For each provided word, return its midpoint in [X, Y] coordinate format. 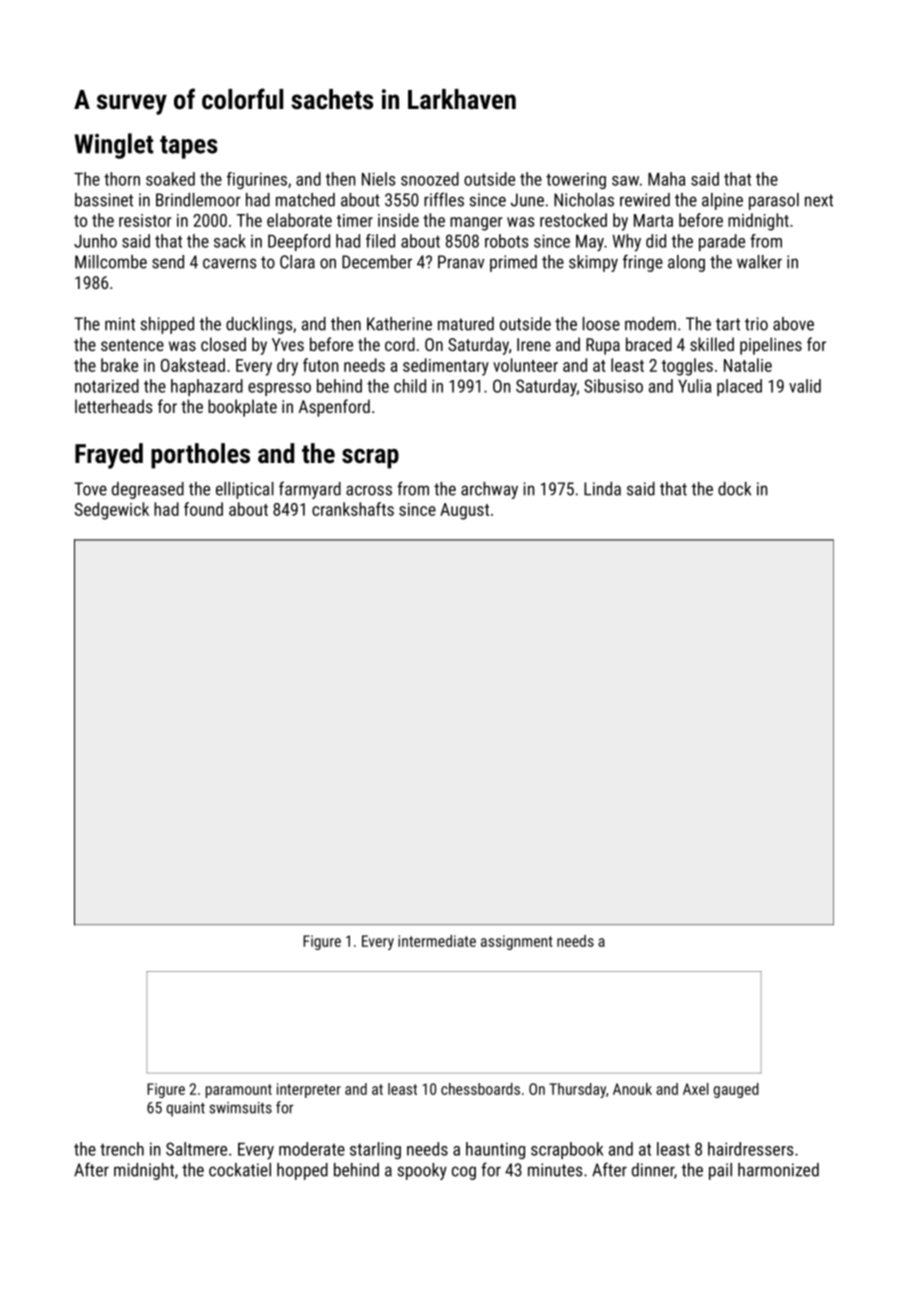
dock [734, 489]
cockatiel [240, 1170]
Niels [378, 179]
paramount [239, 1091]
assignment [517, 942]
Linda [602, 489]
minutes [555, 1170]
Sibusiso [613, 386]
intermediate [437, 941]
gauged [736, 1090]
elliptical [245, 490]
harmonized [778, 1170]
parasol [774, 201]
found [203, 509]
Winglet [114, 146]
